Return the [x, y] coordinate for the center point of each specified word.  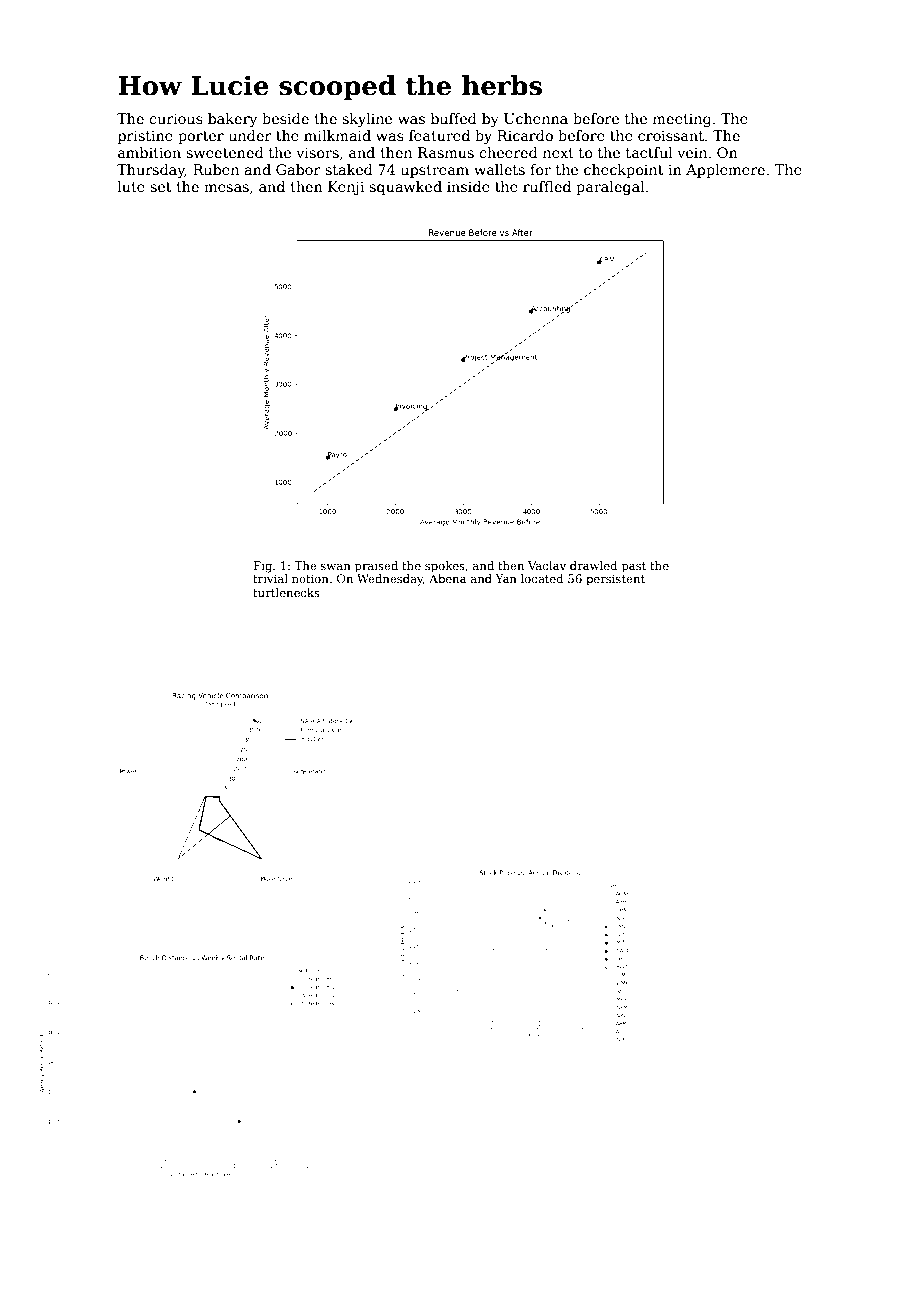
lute [131, 186]
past [634, 567]
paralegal [610, 188]
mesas [226, 188]
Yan [506, 578]
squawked [405, 188]
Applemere [725, 171]
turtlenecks [286, 592]
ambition [149, 152]
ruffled [547, 186]
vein [692, 152]
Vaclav [547, 565]
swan [336, 567]
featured [439, 135]
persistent [615, 580]
